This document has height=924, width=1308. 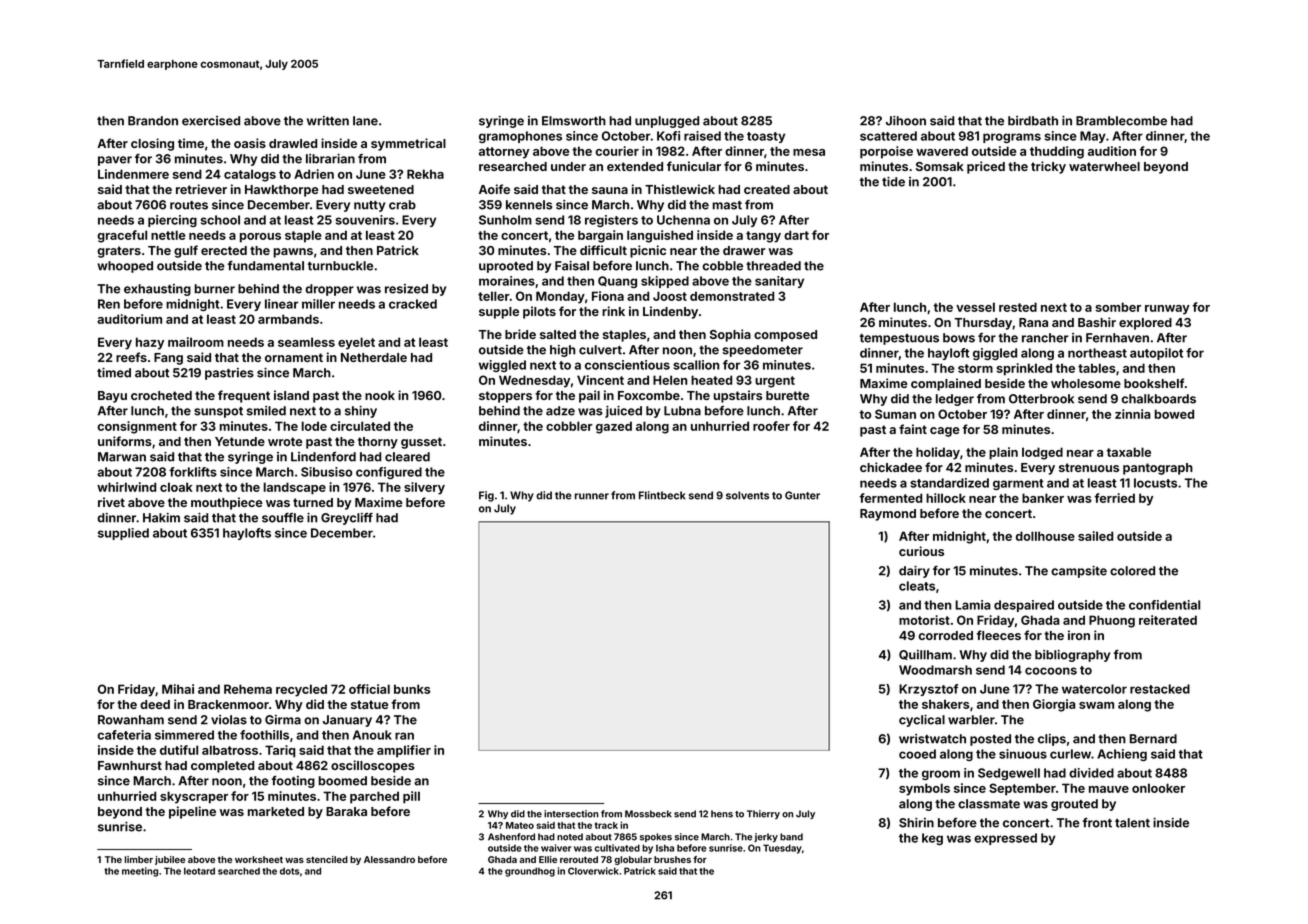 I want to click on official, so click(x=369, y=689).
